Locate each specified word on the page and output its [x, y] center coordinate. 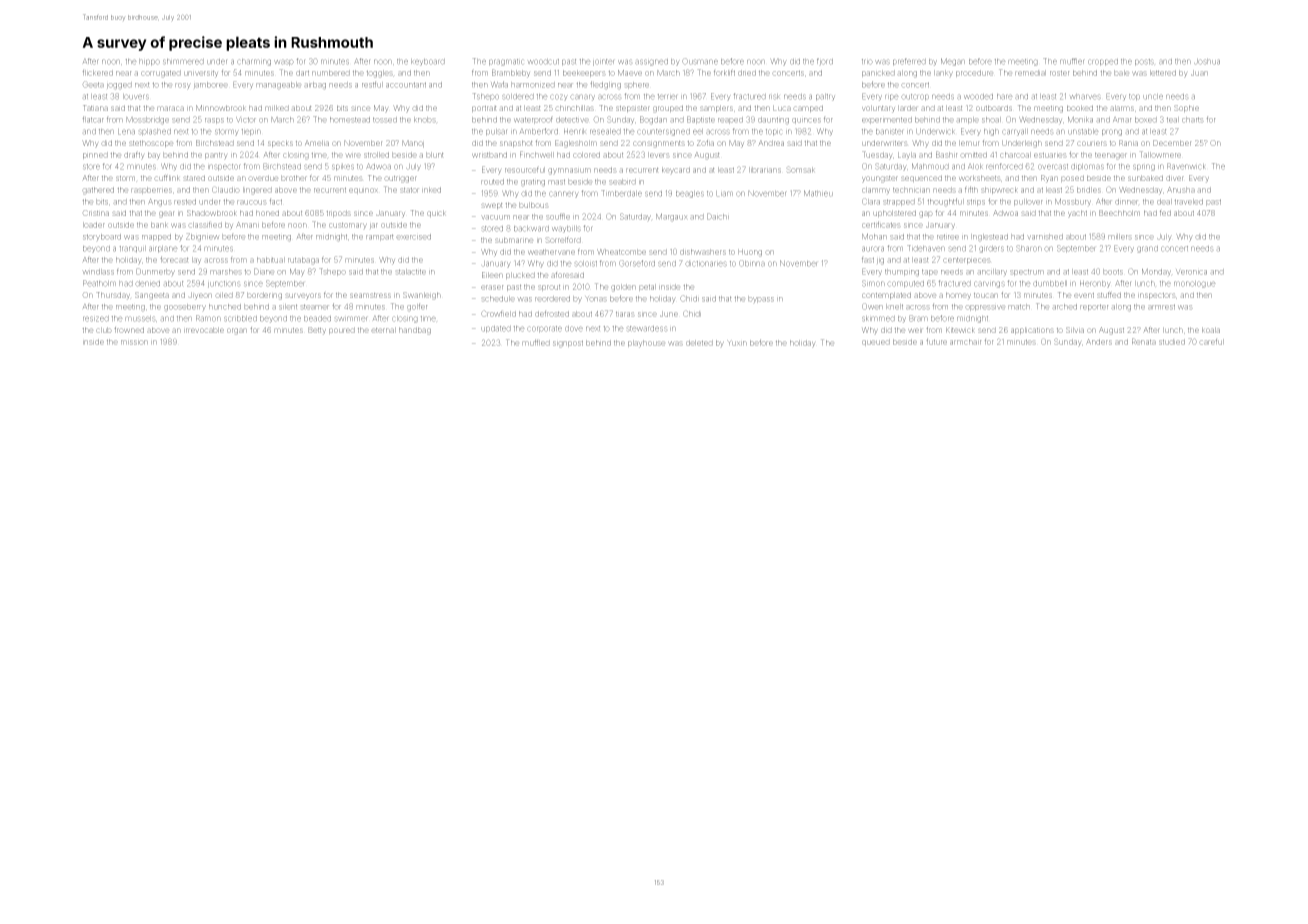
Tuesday [877, 155]
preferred [909, 62]
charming [254, 62]
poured [342, 330]
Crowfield [498, 313]
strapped [899, 202]
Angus [160, 203]
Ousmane [700, 61]
